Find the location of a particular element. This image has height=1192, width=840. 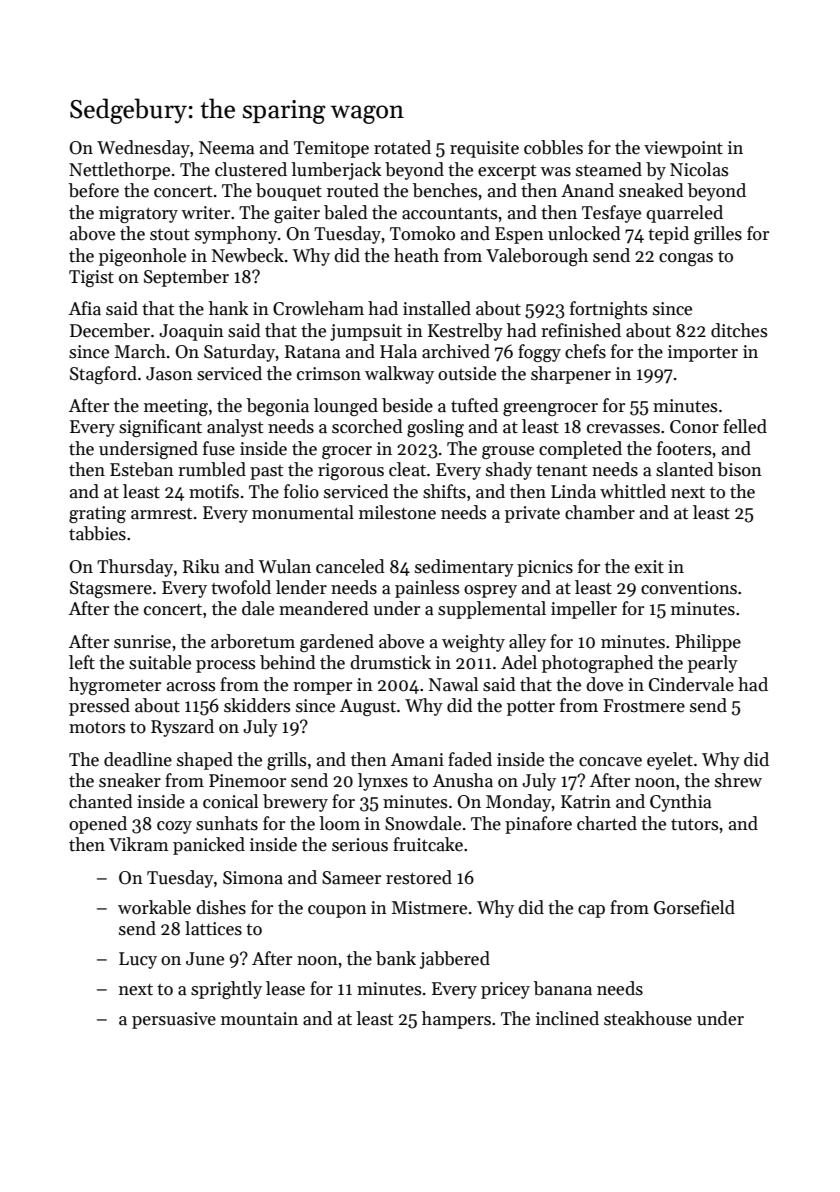

congas is located at coordinates (686, 259).
